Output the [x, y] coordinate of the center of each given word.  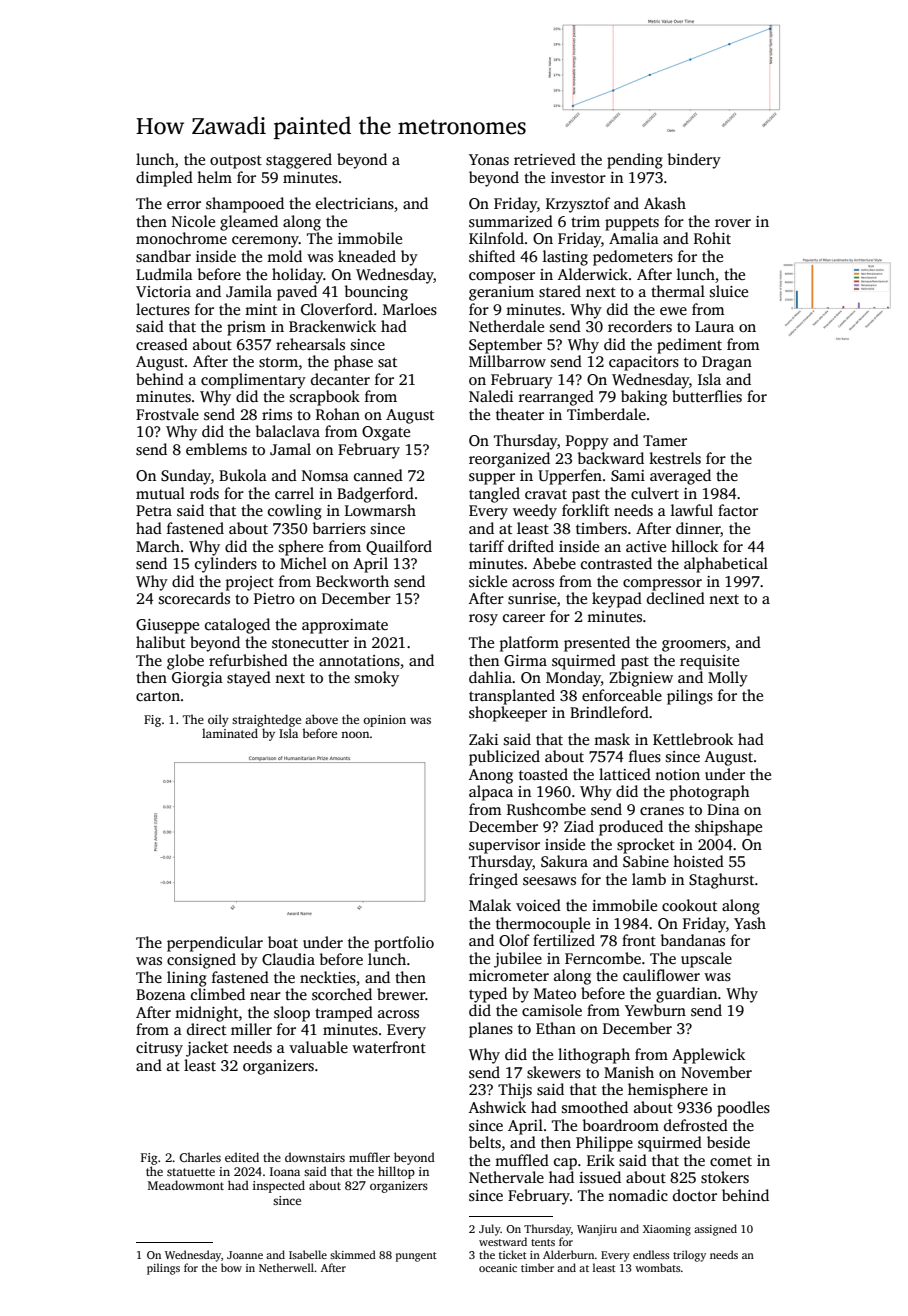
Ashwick [497, 1107]
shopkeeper [508, 714]
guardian [686, 995]
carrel [294, 493]
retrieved [545, 159]
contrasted [616, 563]
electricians [355, 203]
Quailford [399, 547]
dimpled [164, 179]
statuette [191, 1172]
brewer [401, 994]
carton [158, 696]
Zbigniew [641, 679]
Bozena [161, 994]
